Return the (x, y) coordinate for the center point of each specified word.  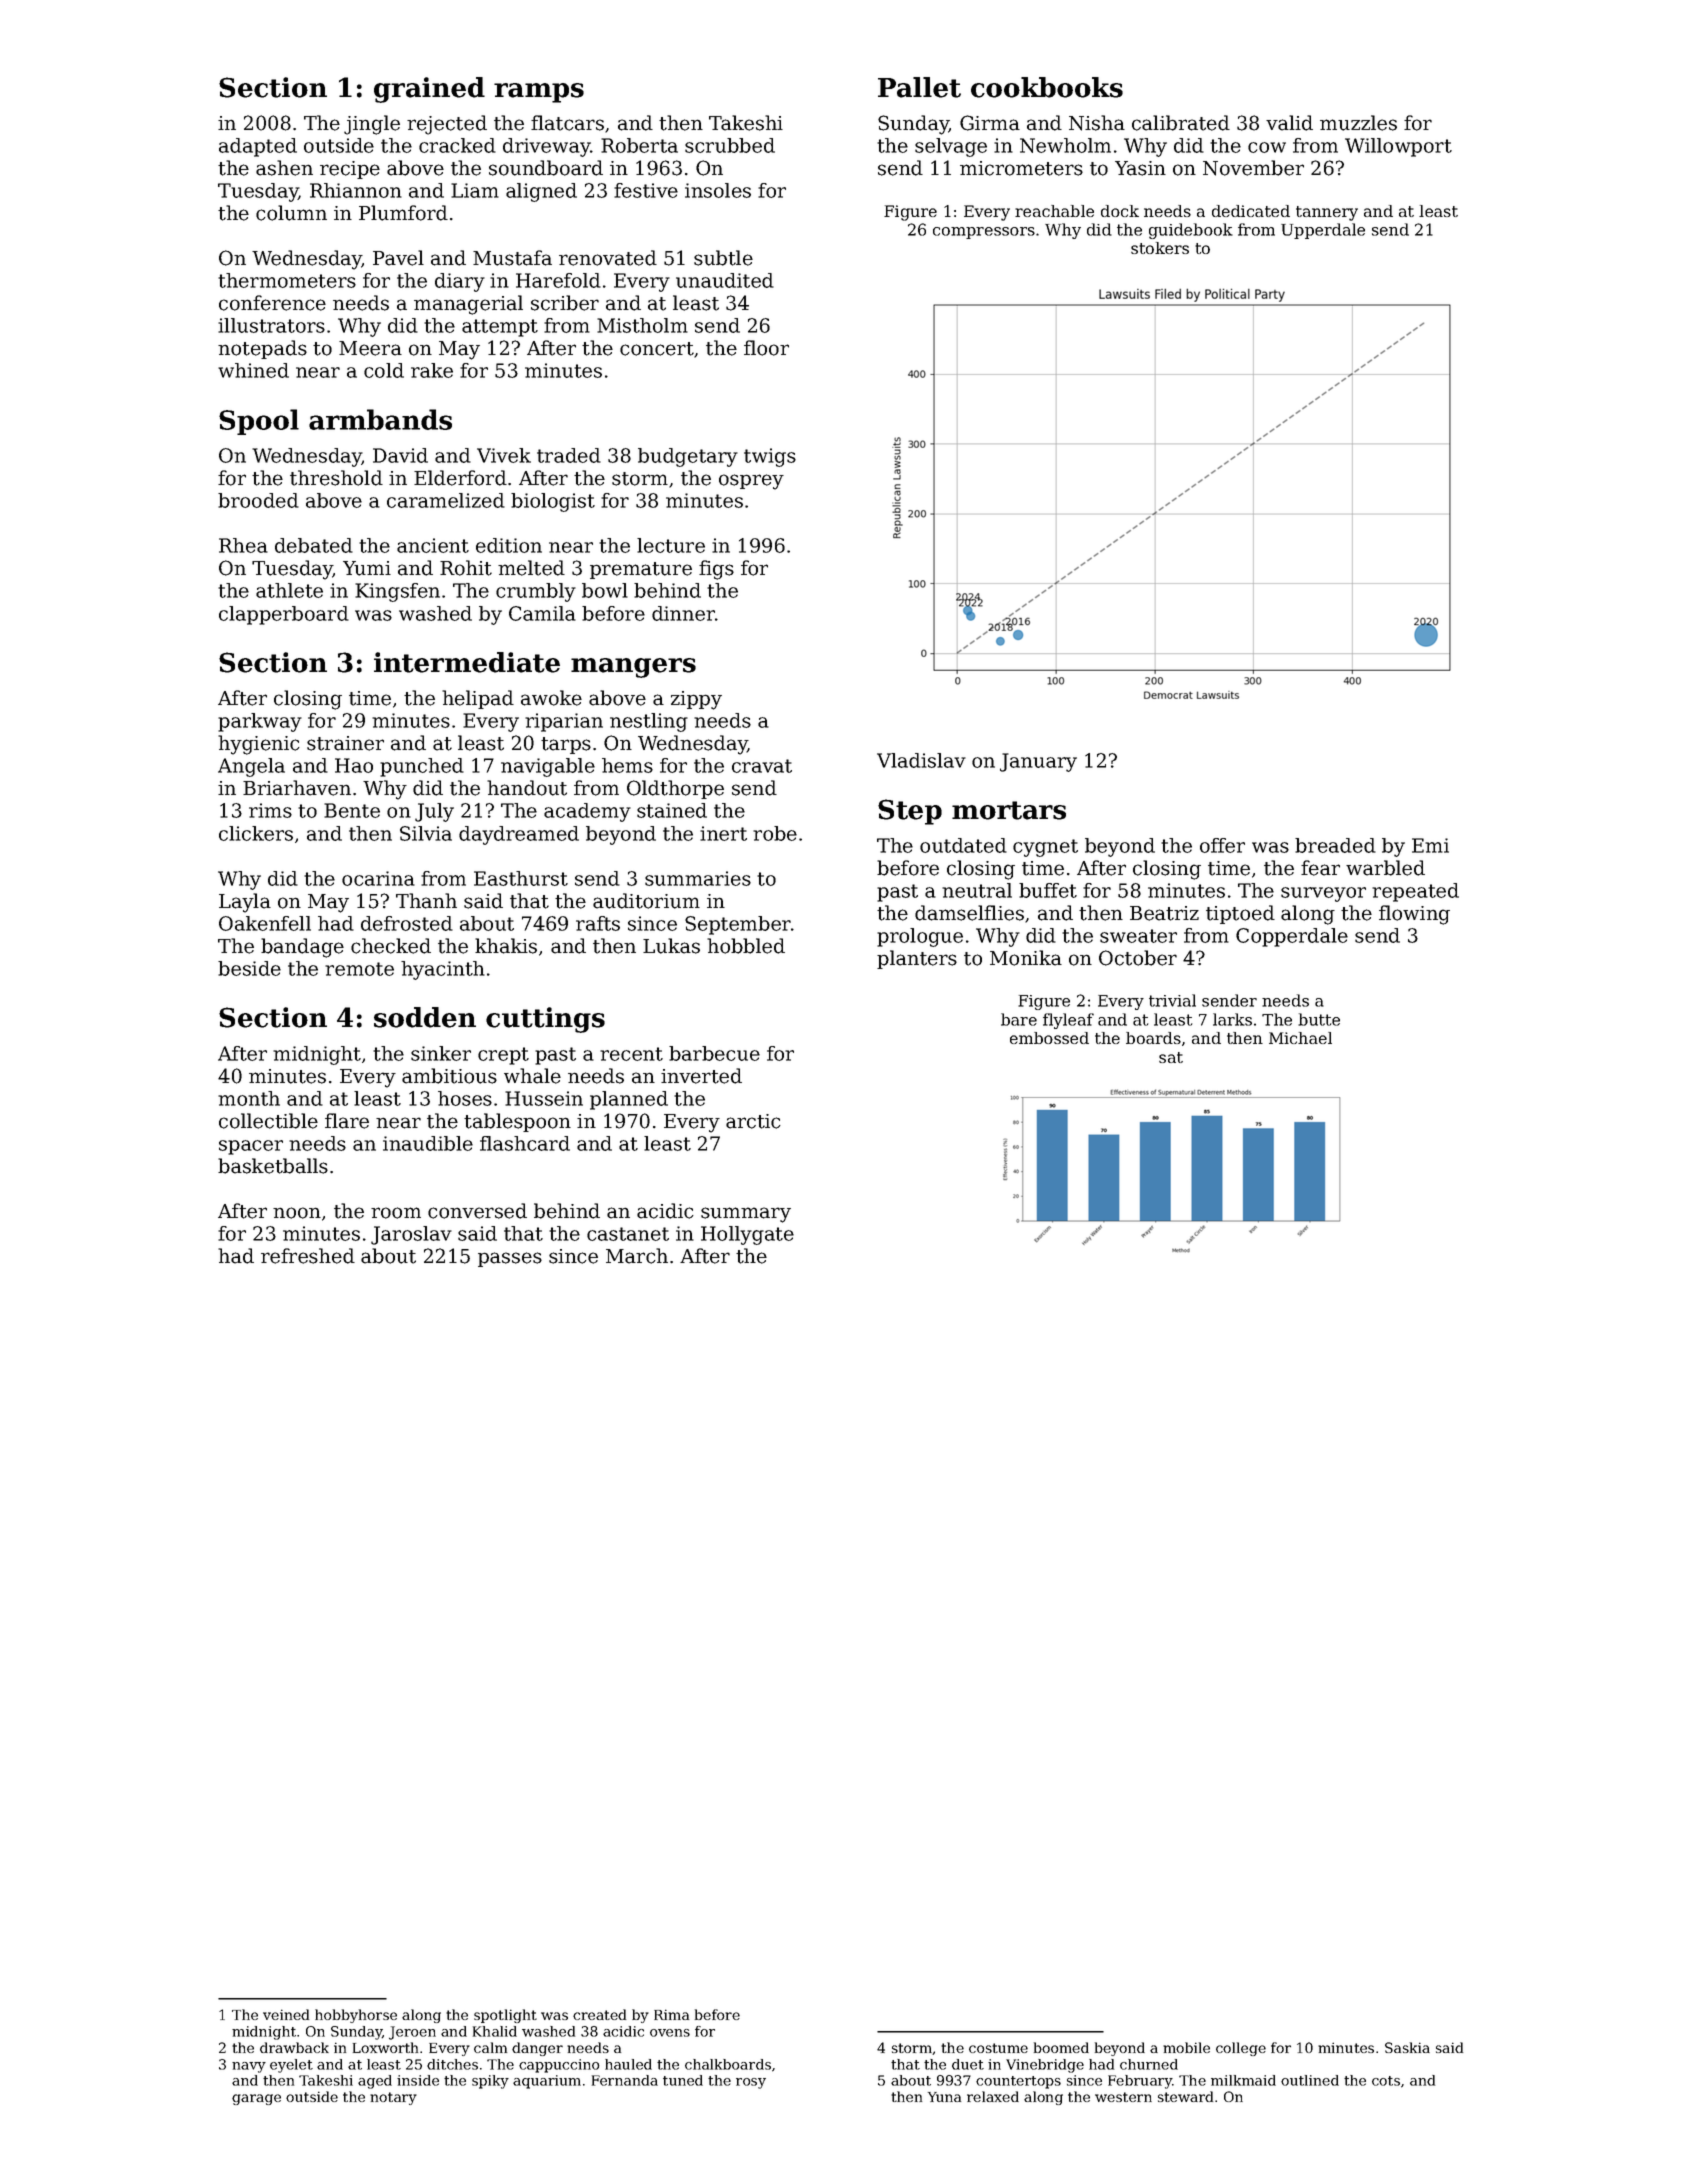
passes (510, 1259)
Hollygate (747, 1235)
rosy (751, 2083)
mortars (1009, 810)
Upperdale (1323, 231)
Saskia (1407, 2047)
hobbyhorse (356, 2016)
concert (657, 349)
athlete (289, 590)
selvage (951, 147)
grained (429, 90)
